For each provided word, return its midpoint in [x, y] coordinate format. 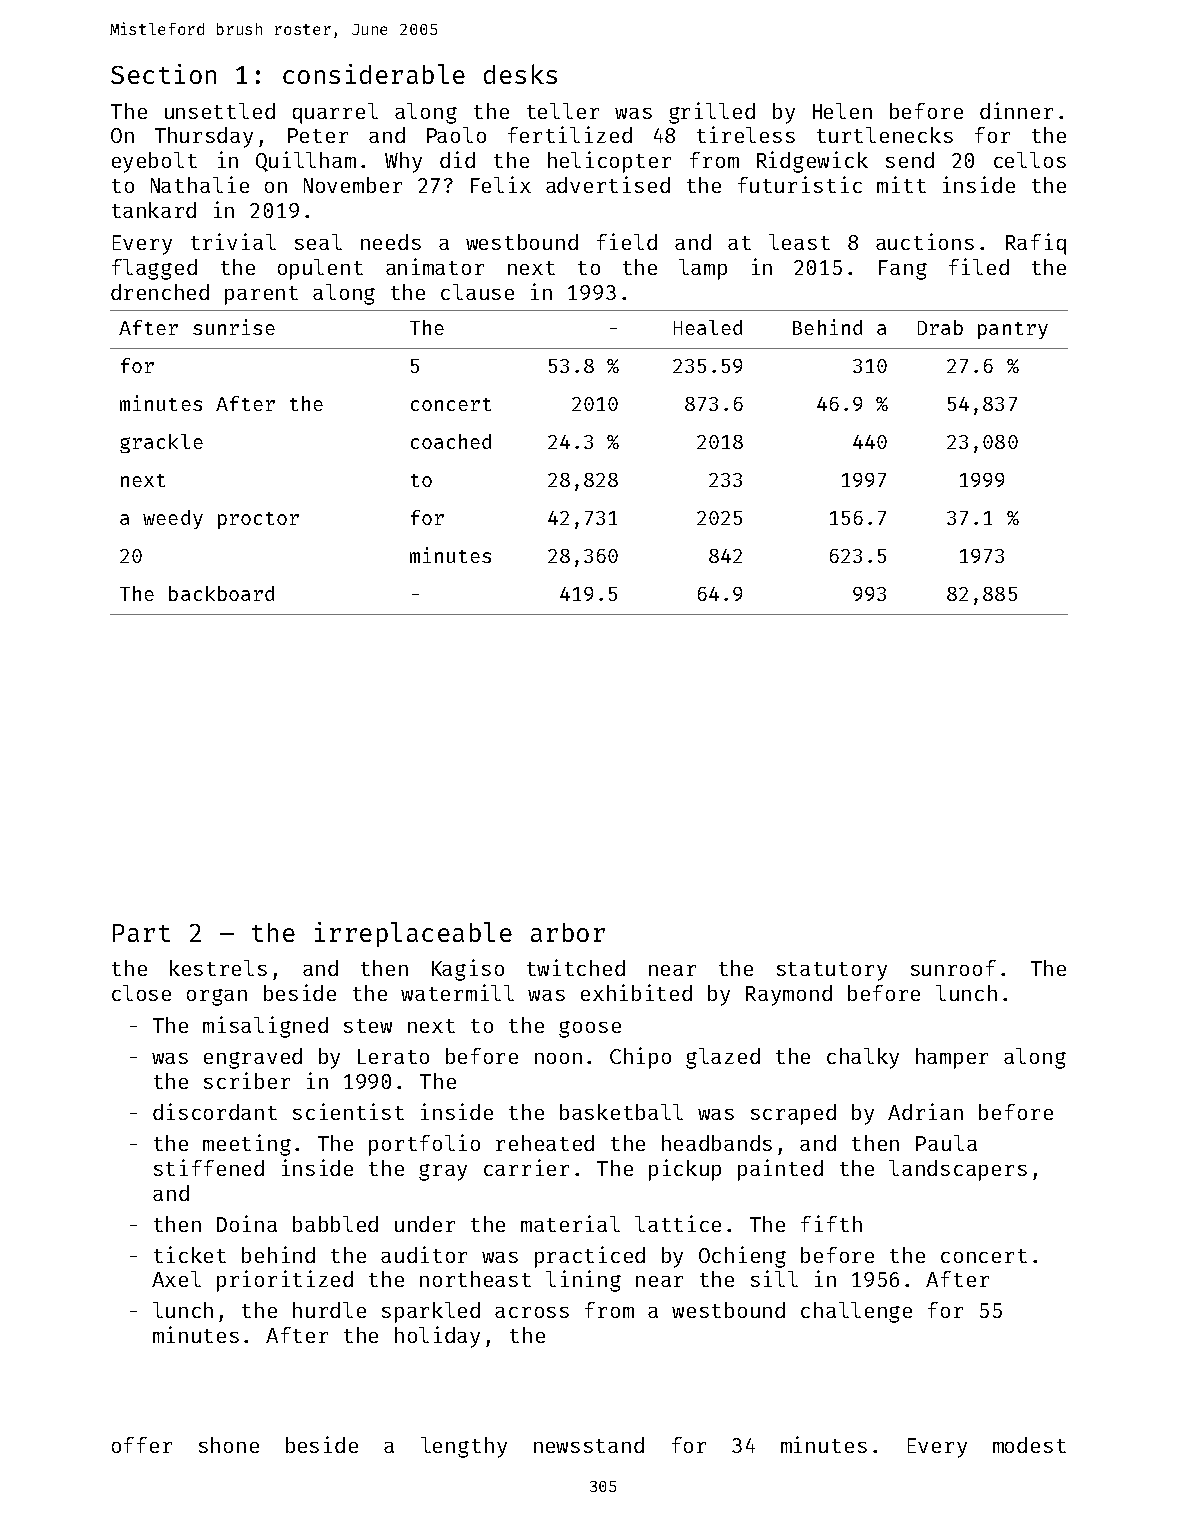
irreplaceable [413, 934]
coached [451, 441]
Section [163, 74]
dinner [1016, 110]
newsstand [589, 1445]
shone [229, 1445]
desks [520, 74]
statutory [832, 971]
